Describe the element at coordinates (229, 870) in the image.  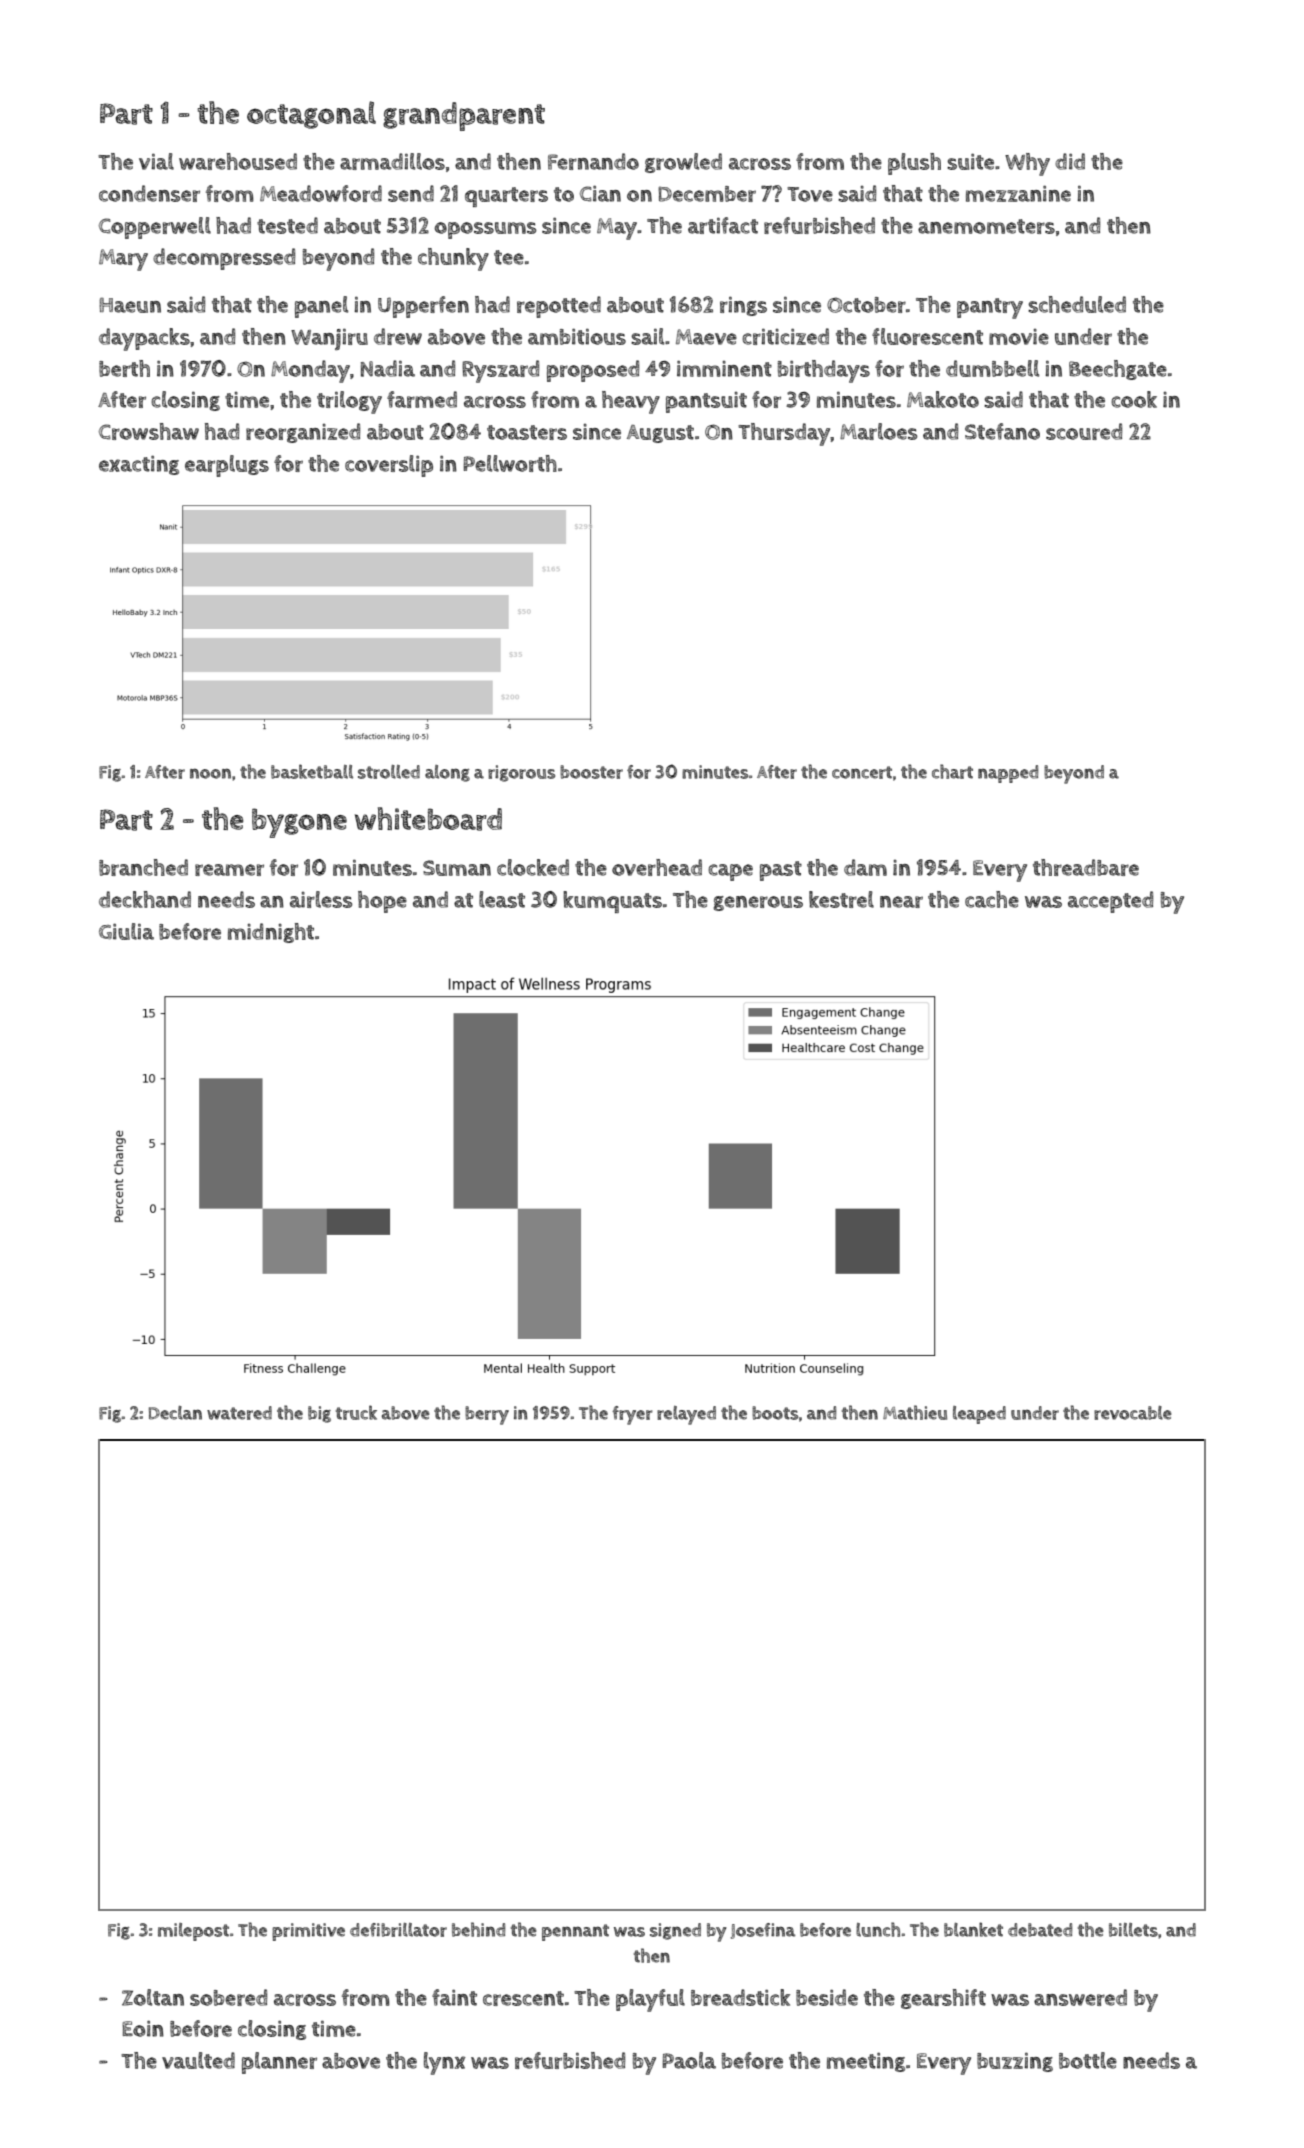
I see `reamer` at that location.
